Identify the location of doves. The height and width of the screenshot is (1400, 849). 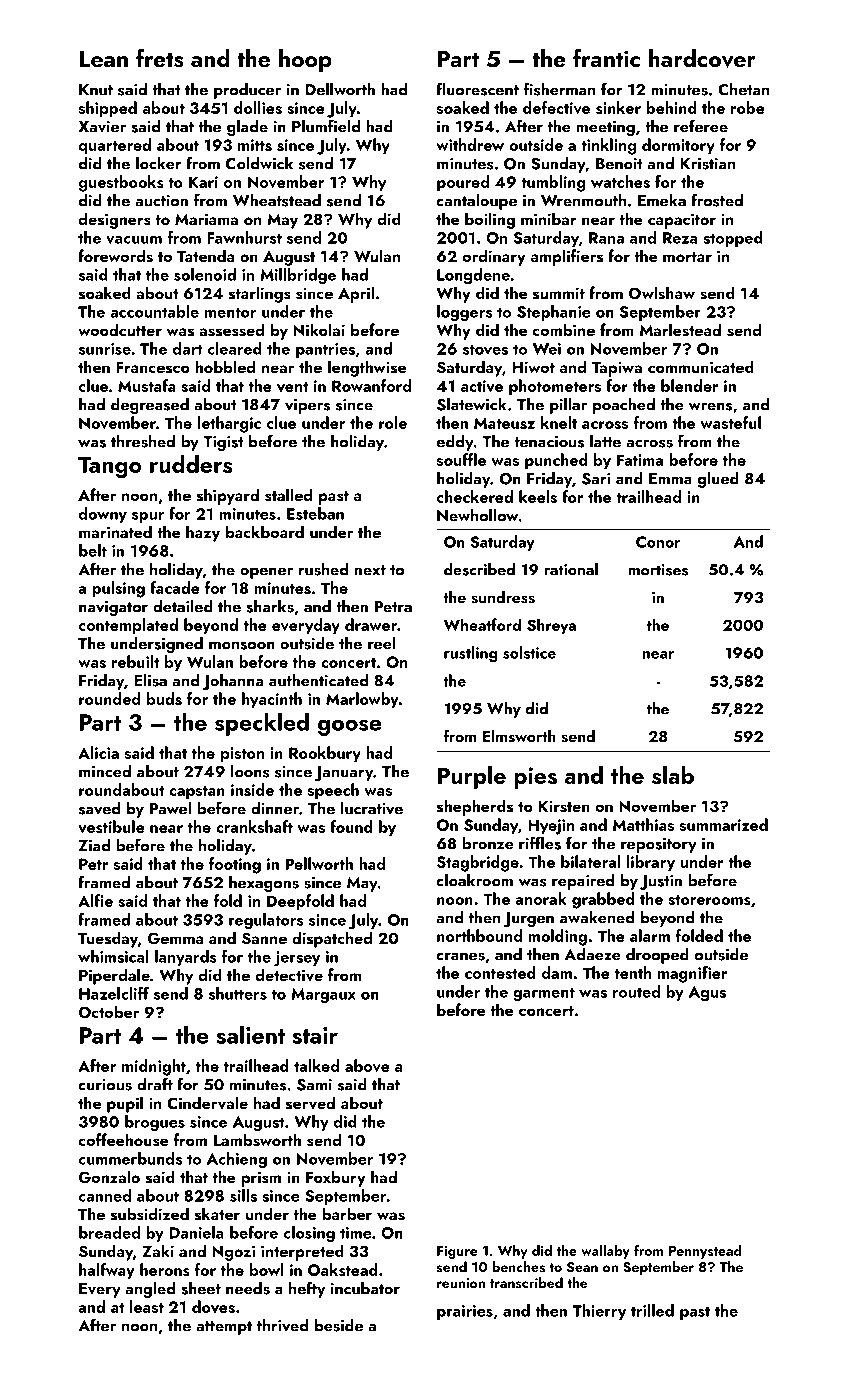
(213, 1306).
